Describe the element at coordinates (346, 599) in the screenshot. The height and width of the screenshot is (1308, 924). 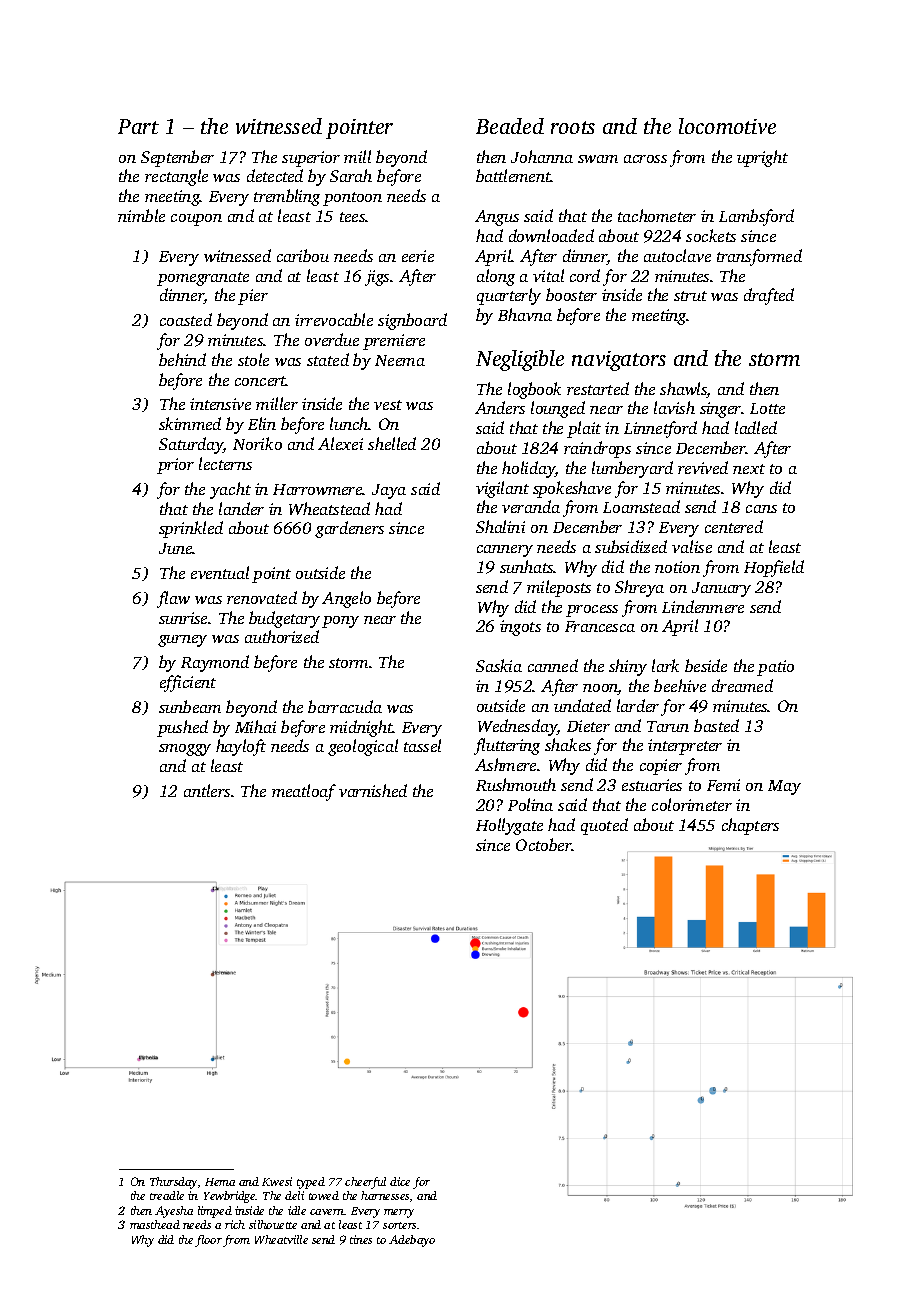
I see `Angelo` at that location.
